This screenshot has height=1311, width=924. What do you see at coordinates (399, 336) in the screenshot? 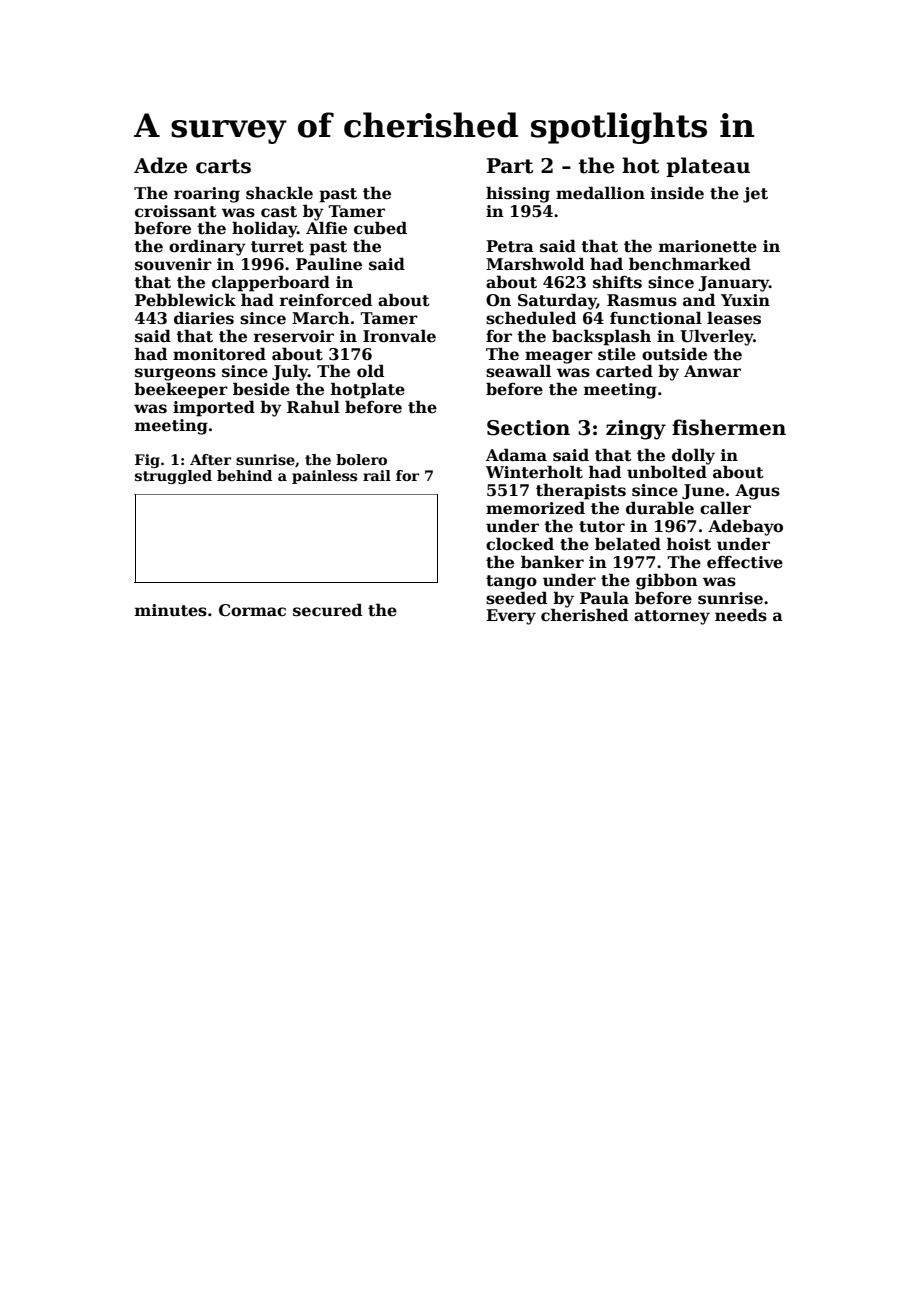
I see `Ironvale` at bounding box center [399, 336].
